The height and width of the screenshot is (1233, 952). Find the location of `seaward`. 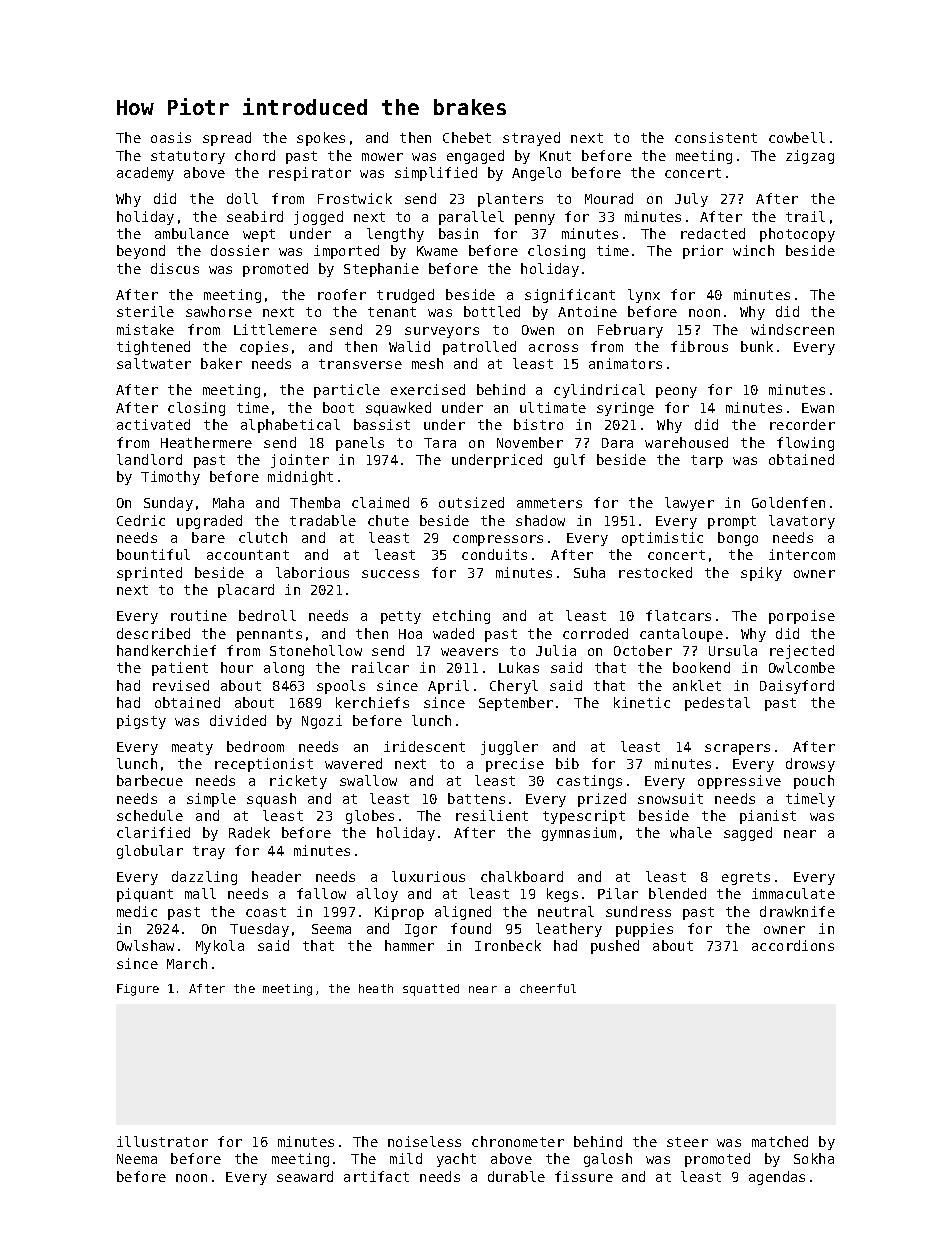

seaward is located at coordinates (305, 1176).
